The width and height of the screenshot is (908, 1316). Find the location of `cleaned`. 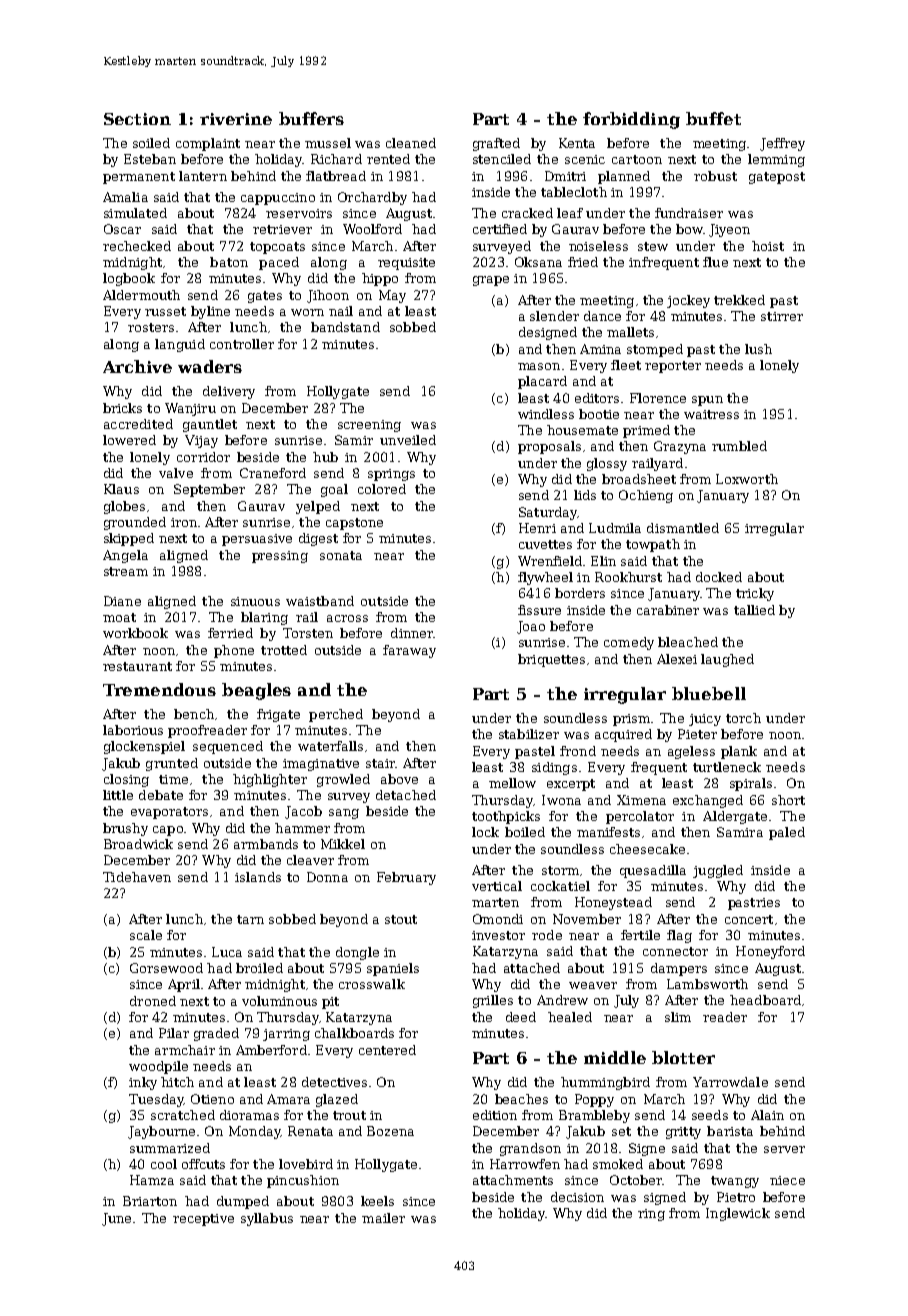

cleaned is located at coordinates (411, 143).
